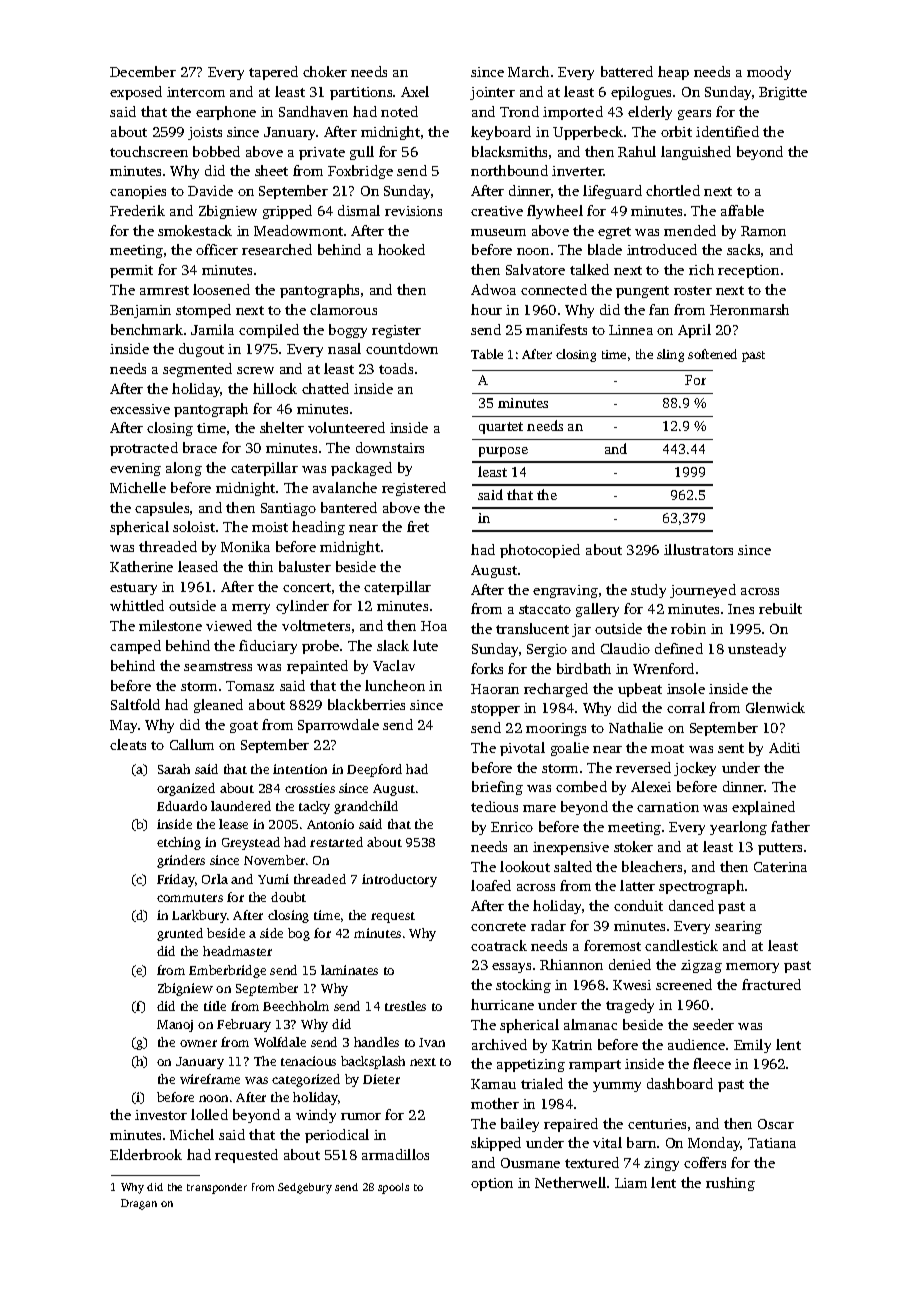 This screenshot has width=924, height=1308. Describe the element at coordinates (555, 212) in the screenshot. I see `flywheel` at that location.
